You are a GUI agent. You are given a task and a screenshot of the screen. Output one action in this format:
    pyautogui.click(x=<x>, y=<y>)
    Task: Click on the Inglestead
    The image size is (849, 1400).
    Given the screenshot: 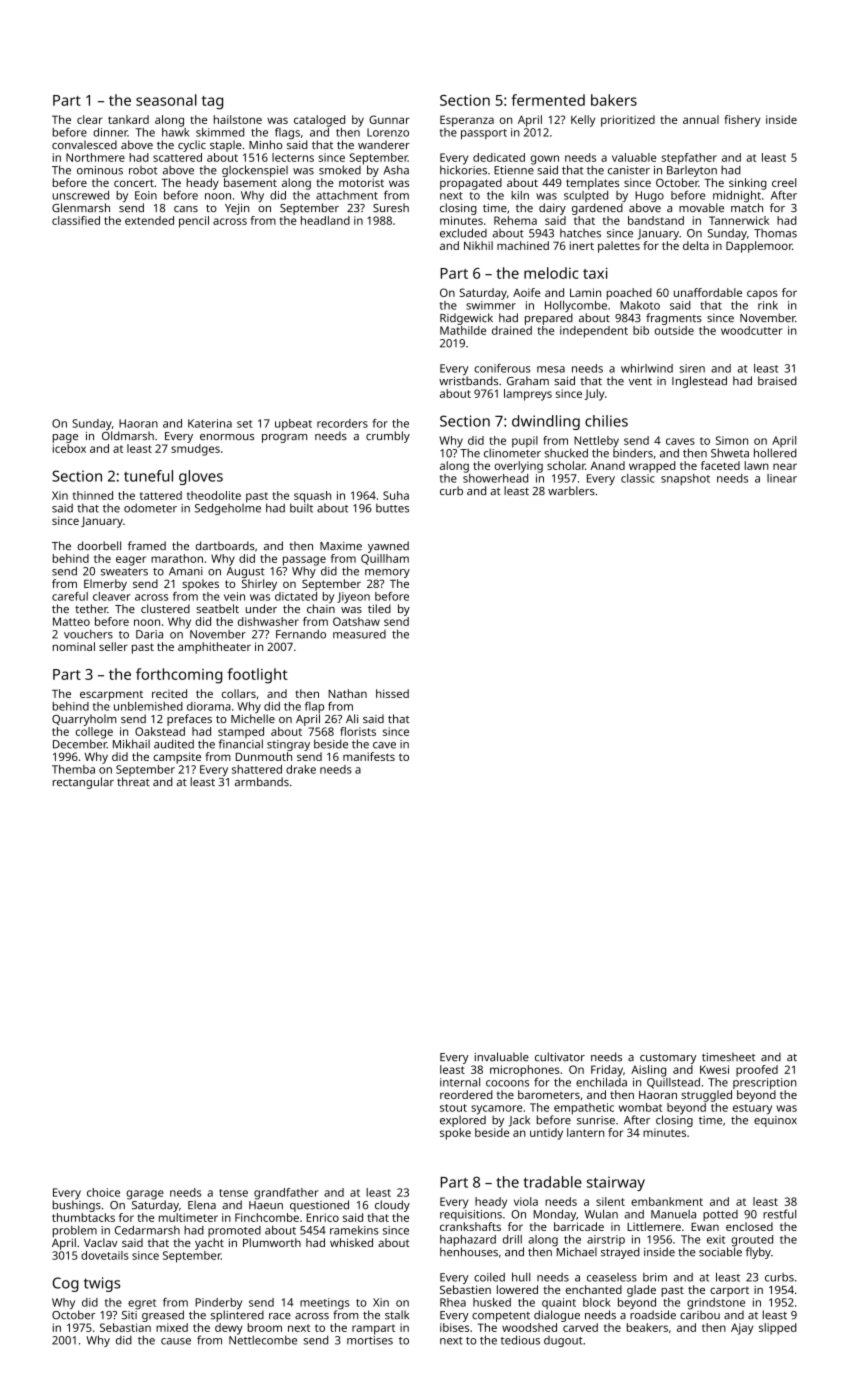 What is the action you would take?
    pyautogui.click(x=699, y=382)
